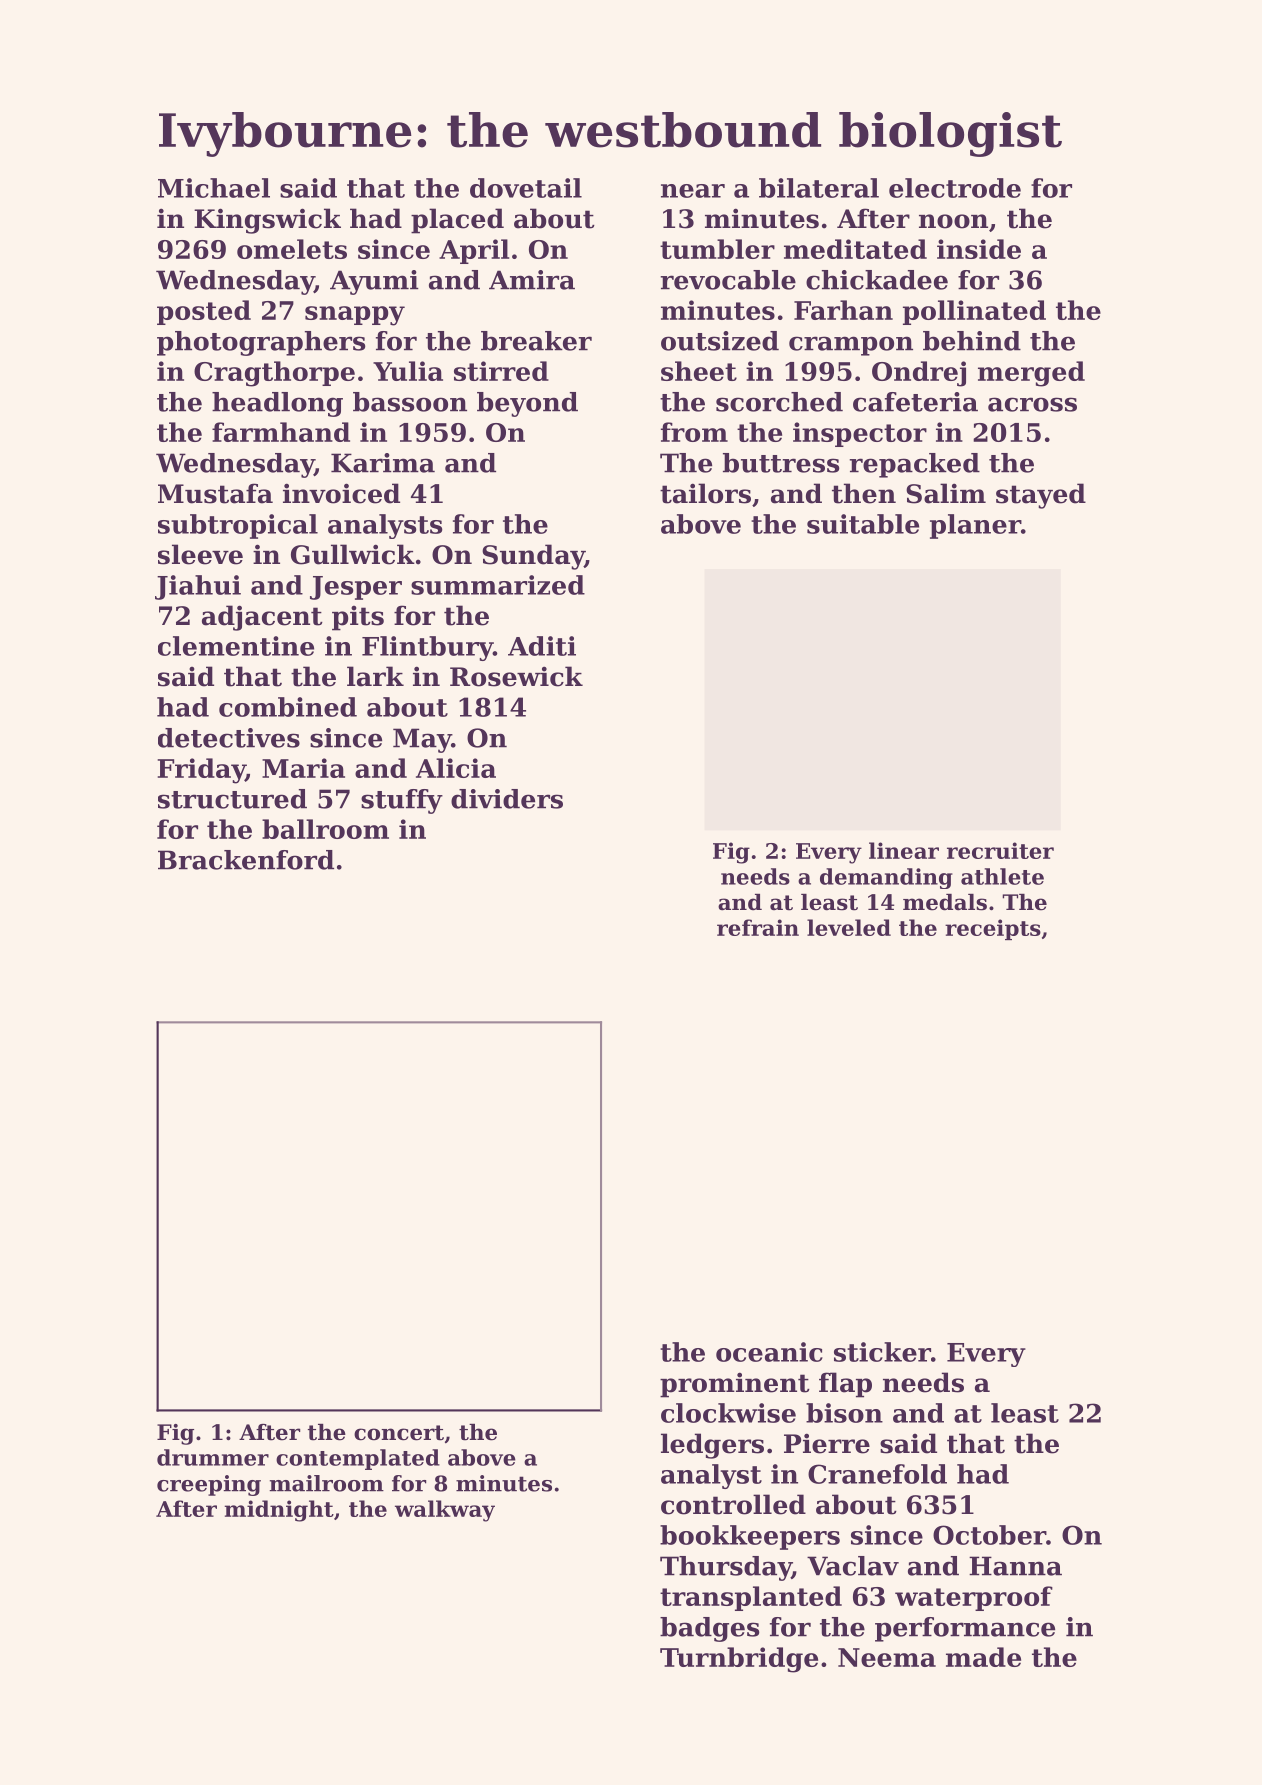  What do you see at coordinates (735, 1385) in the image?
I see `prominent` at bounding box center [735, 1385].
